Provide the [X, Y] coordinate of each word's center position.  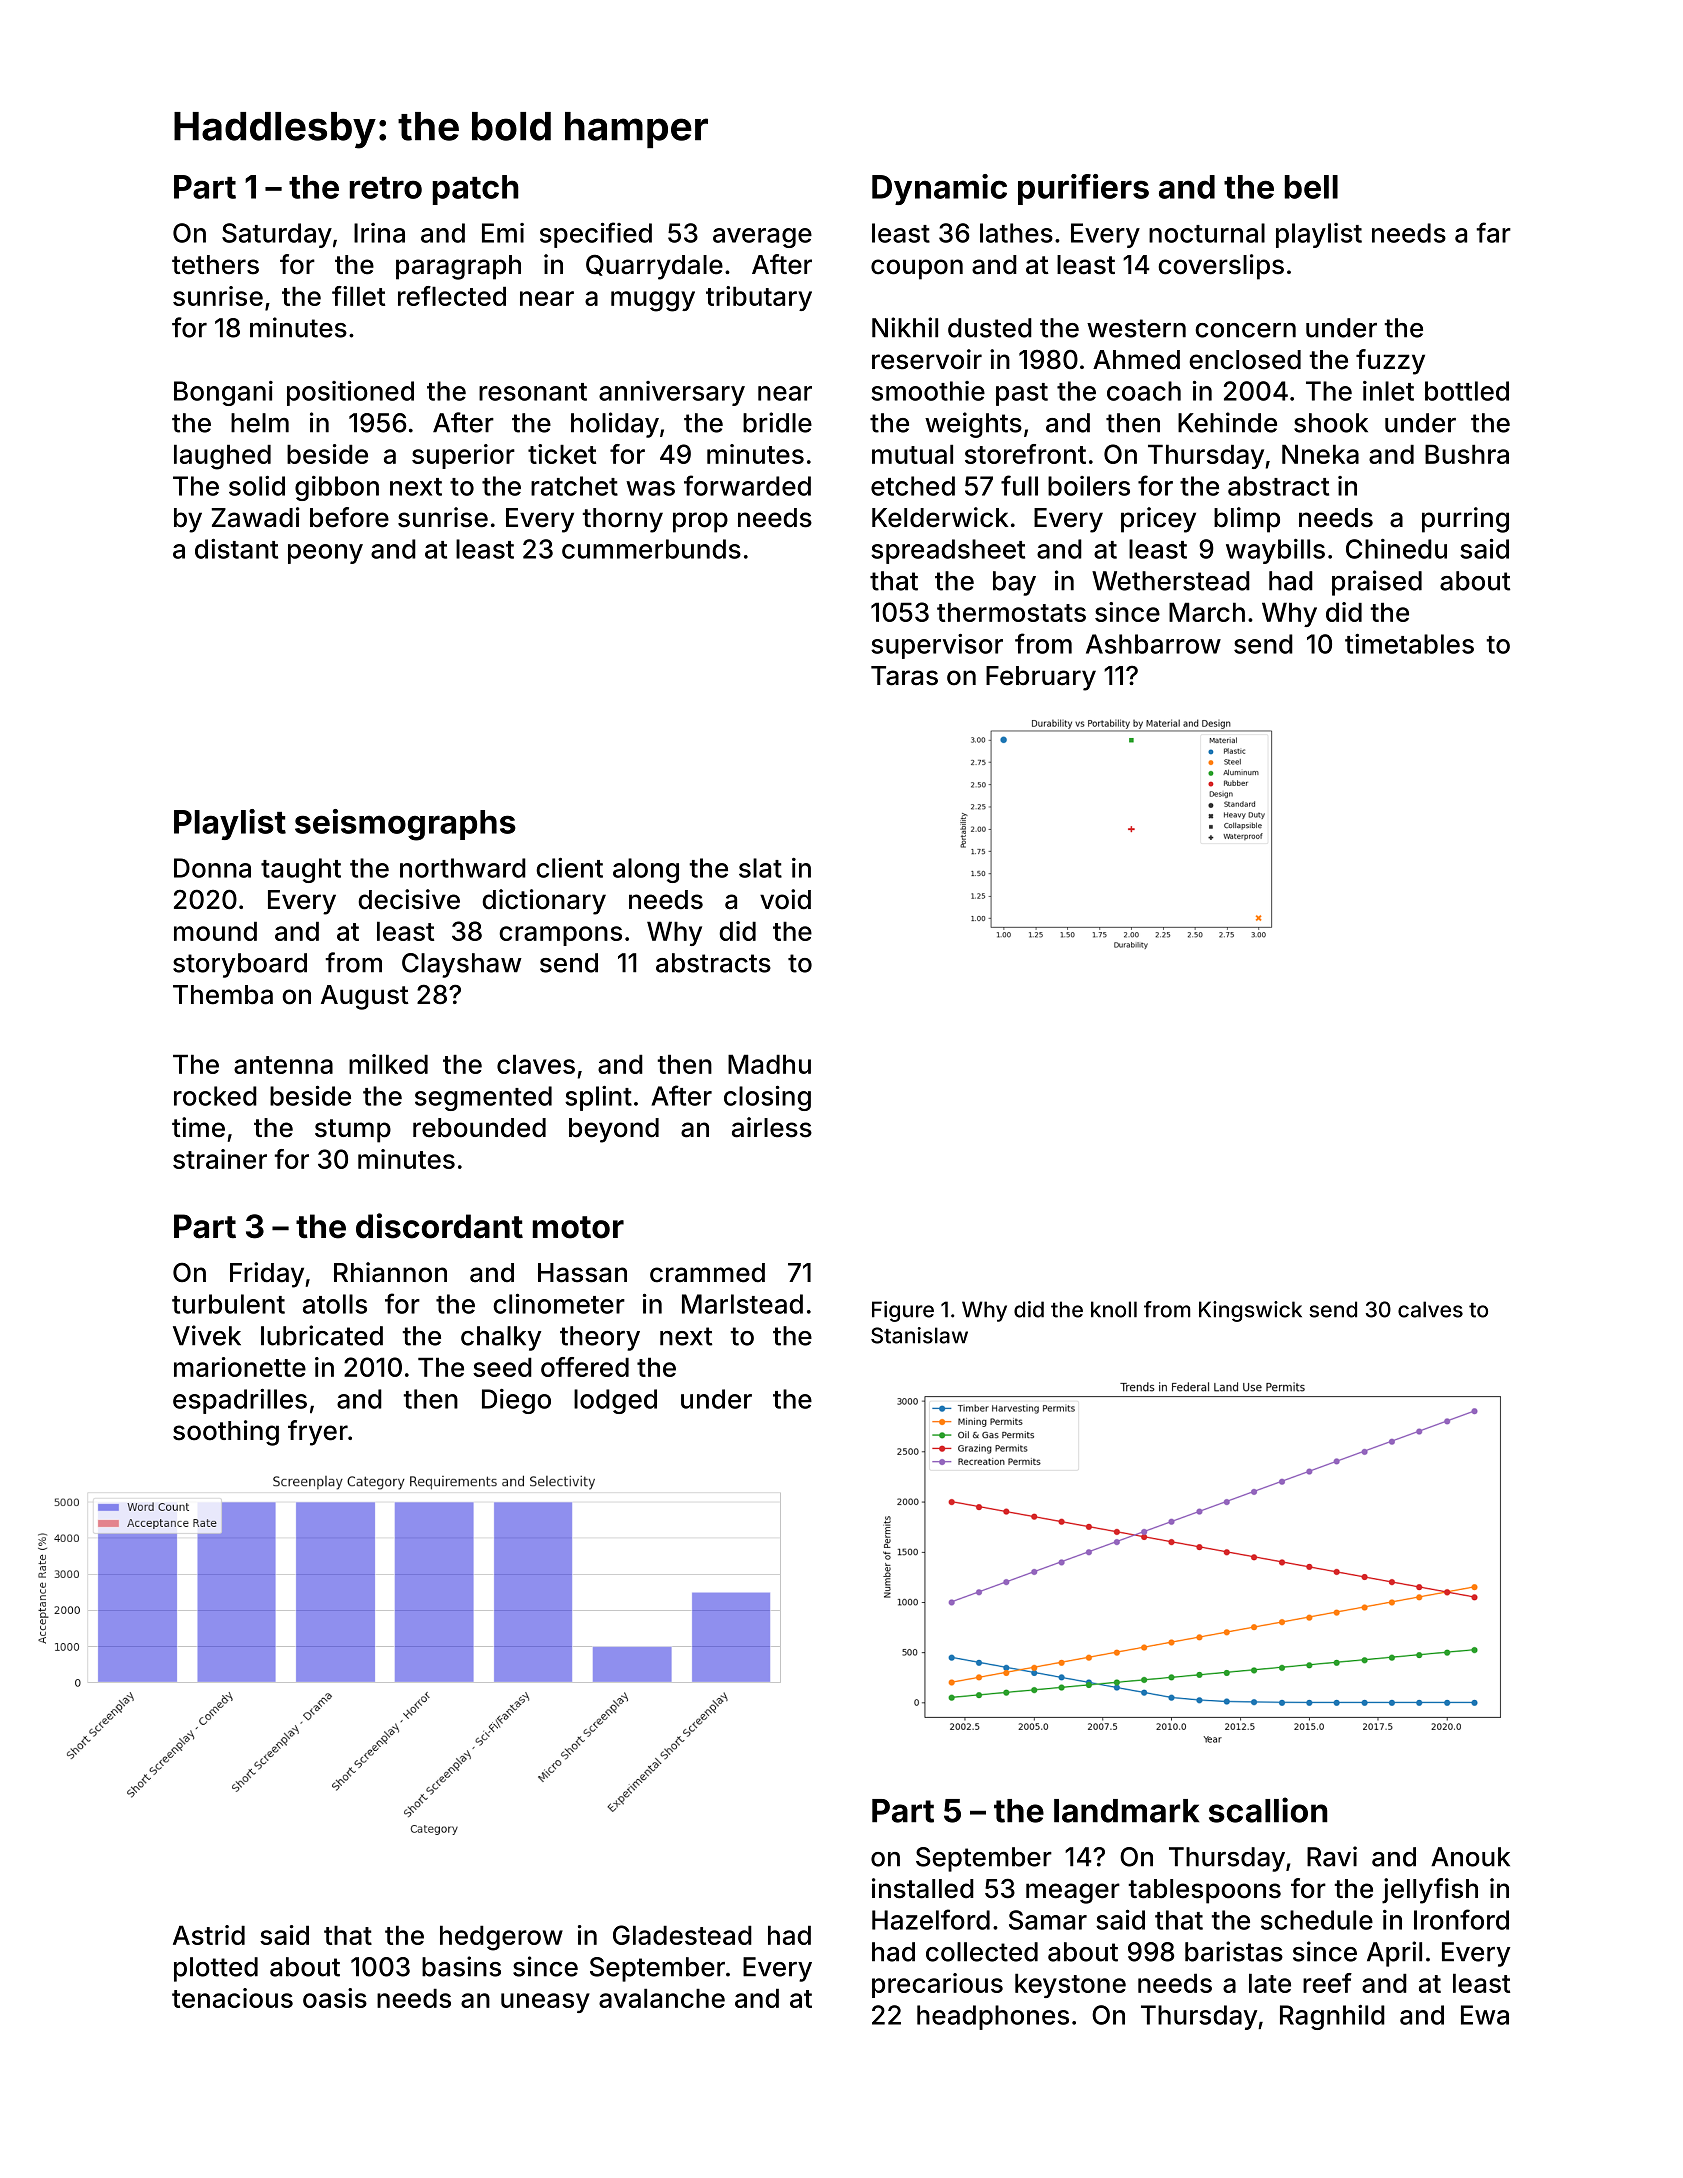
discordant [439, 1226]
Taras [904, 676]
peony [325, 554]
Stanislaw [919, 1335]
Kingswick [1250, 1311]
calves [1430, 1309]
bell [1311, 187]
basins [461, 1966]
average [762, 238]
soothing [226, 1433]
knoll [1114, 1309]
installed [923, 1888]
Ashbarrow [1153, 644]
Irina [379, 233]
